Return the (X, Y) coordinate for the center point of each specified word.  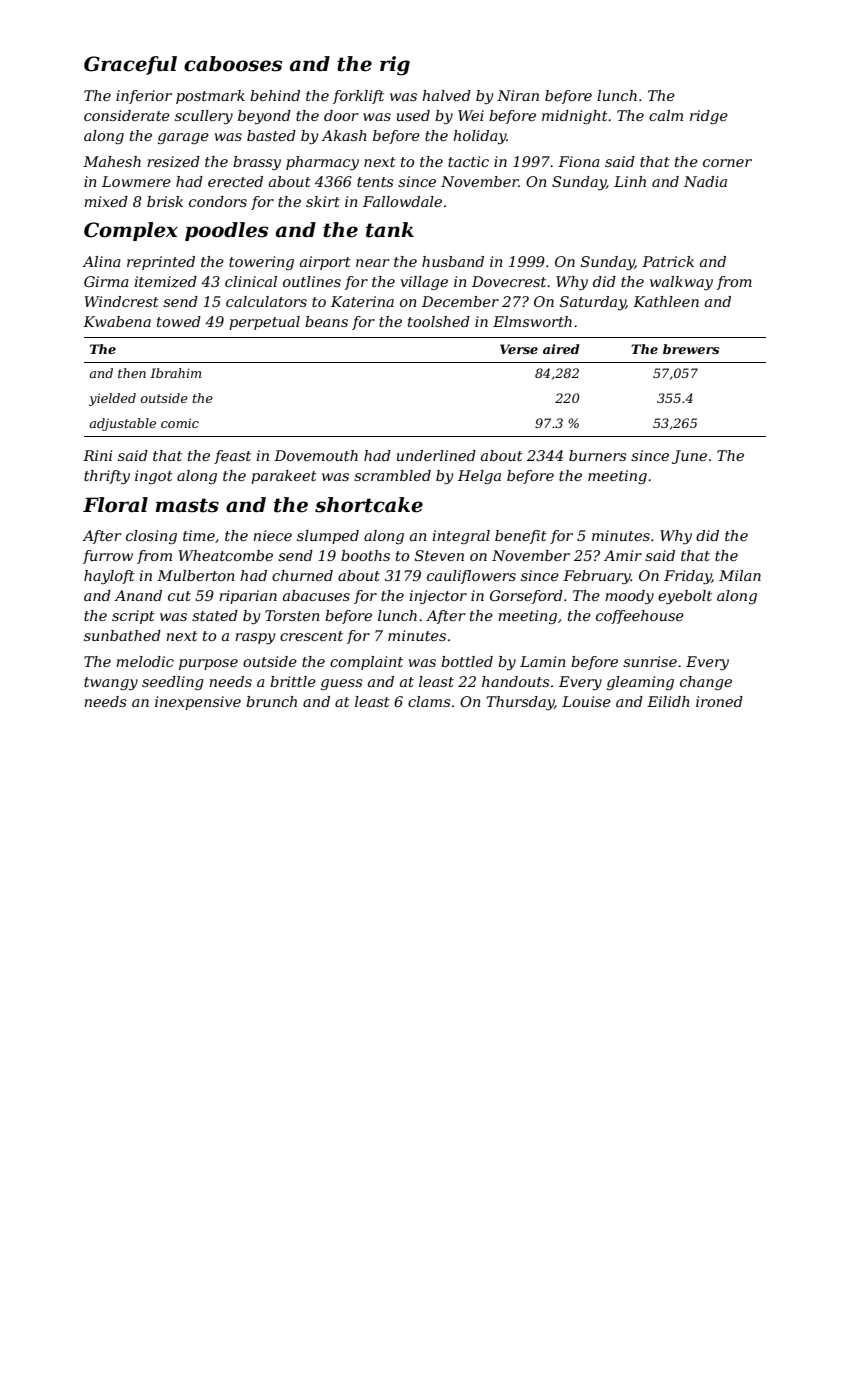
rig (395, 66)
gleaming (640, 683)
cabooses (233, 64)
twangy (111, 683)
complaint (366, 663)
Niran (518, 95)
